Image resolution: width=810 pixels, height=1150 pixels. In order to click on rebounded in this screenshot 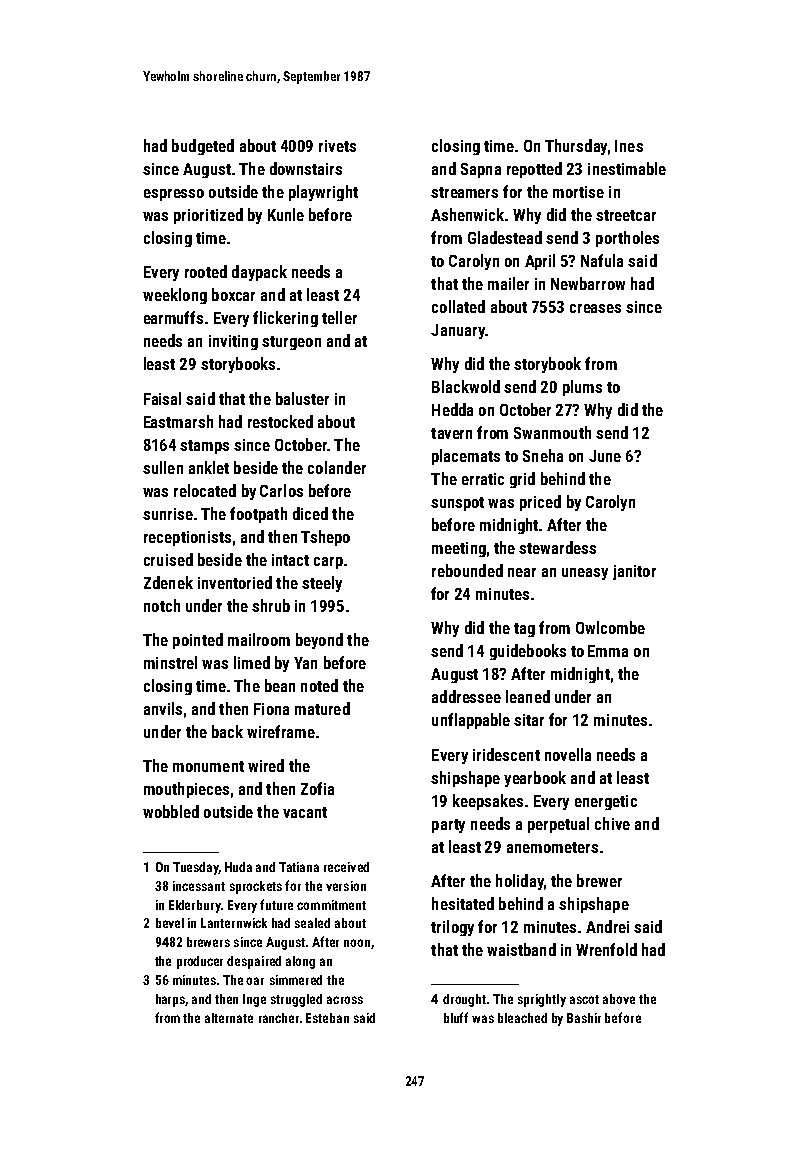, I will do `click(467, 570)`.
